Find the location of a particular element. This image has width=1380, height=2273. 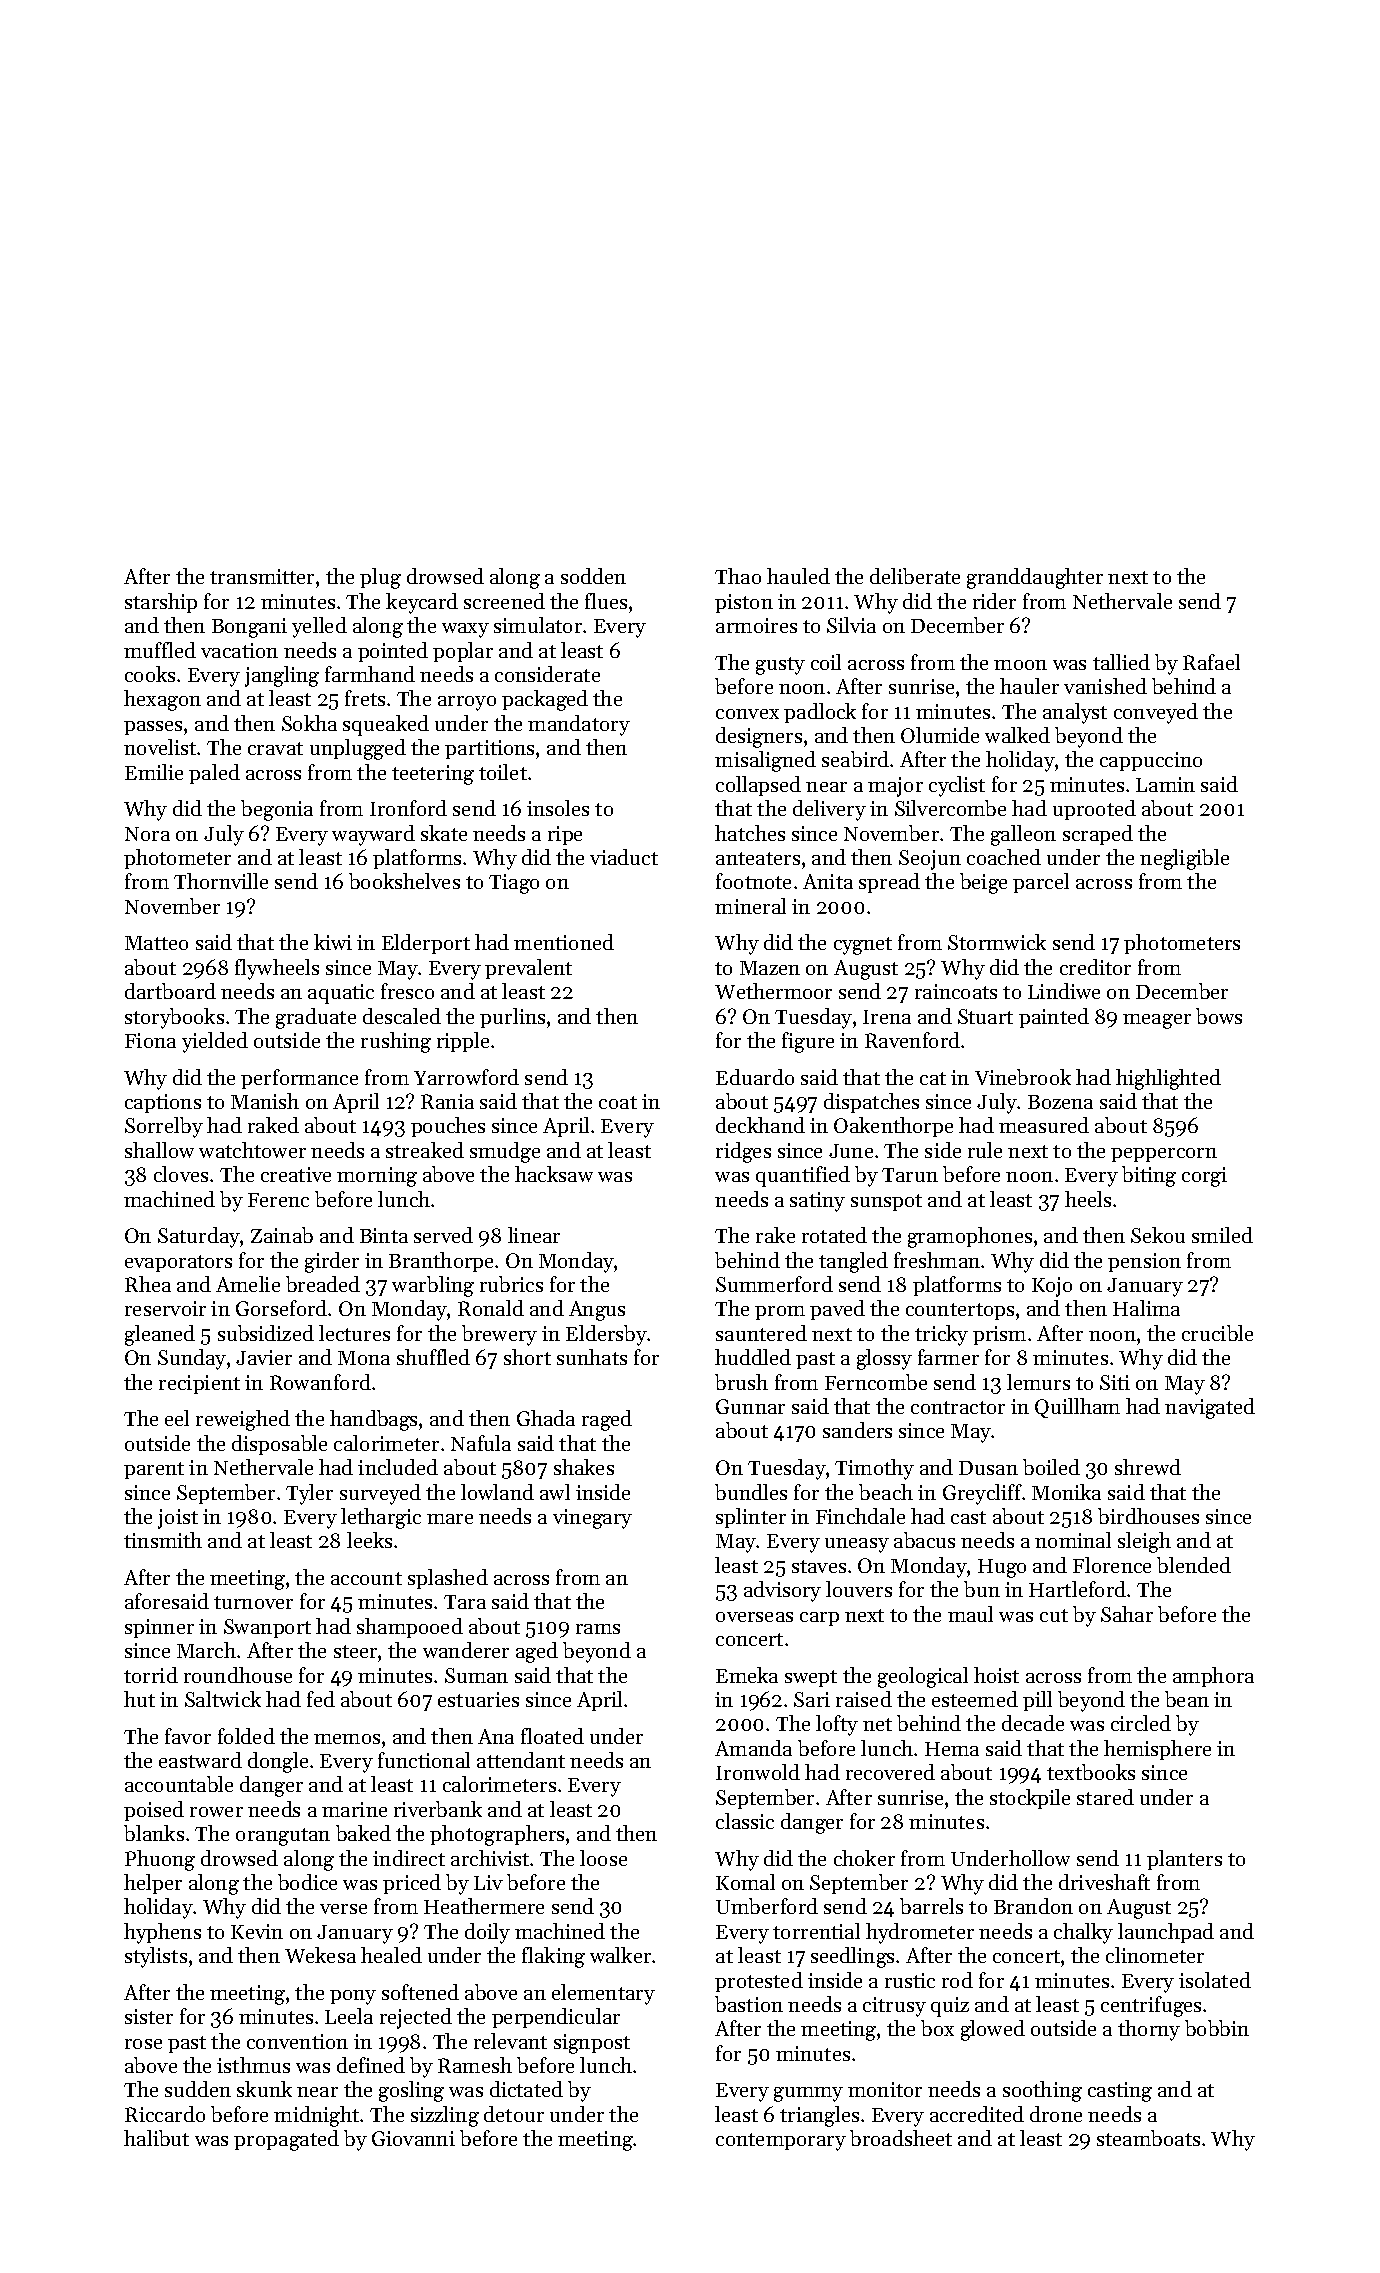

tinsmith is located at coordinates (163, 1540).
